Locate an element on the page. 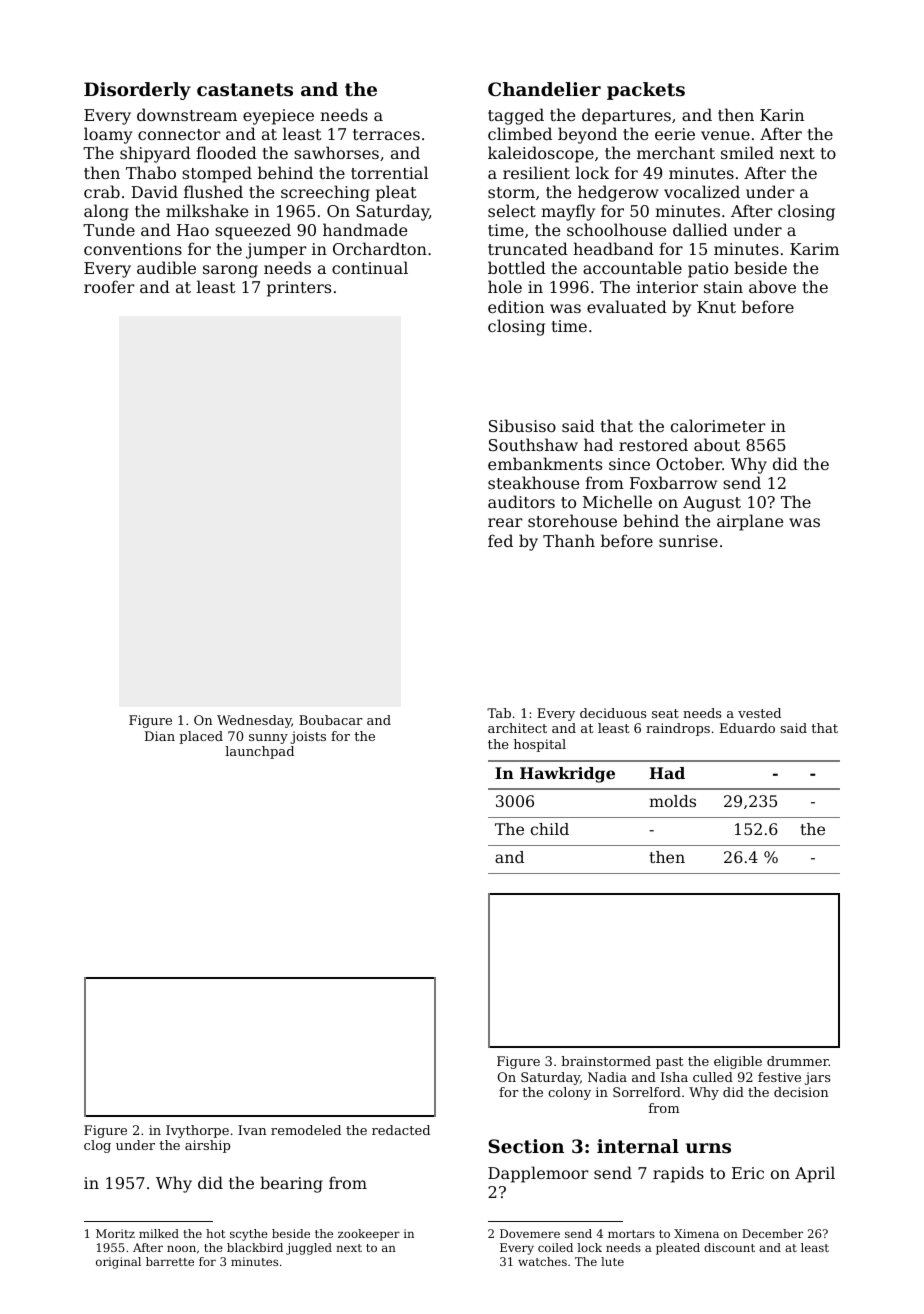 The height and width of the page is (1314, 924). airplane is located at coordinates (750, 522).
